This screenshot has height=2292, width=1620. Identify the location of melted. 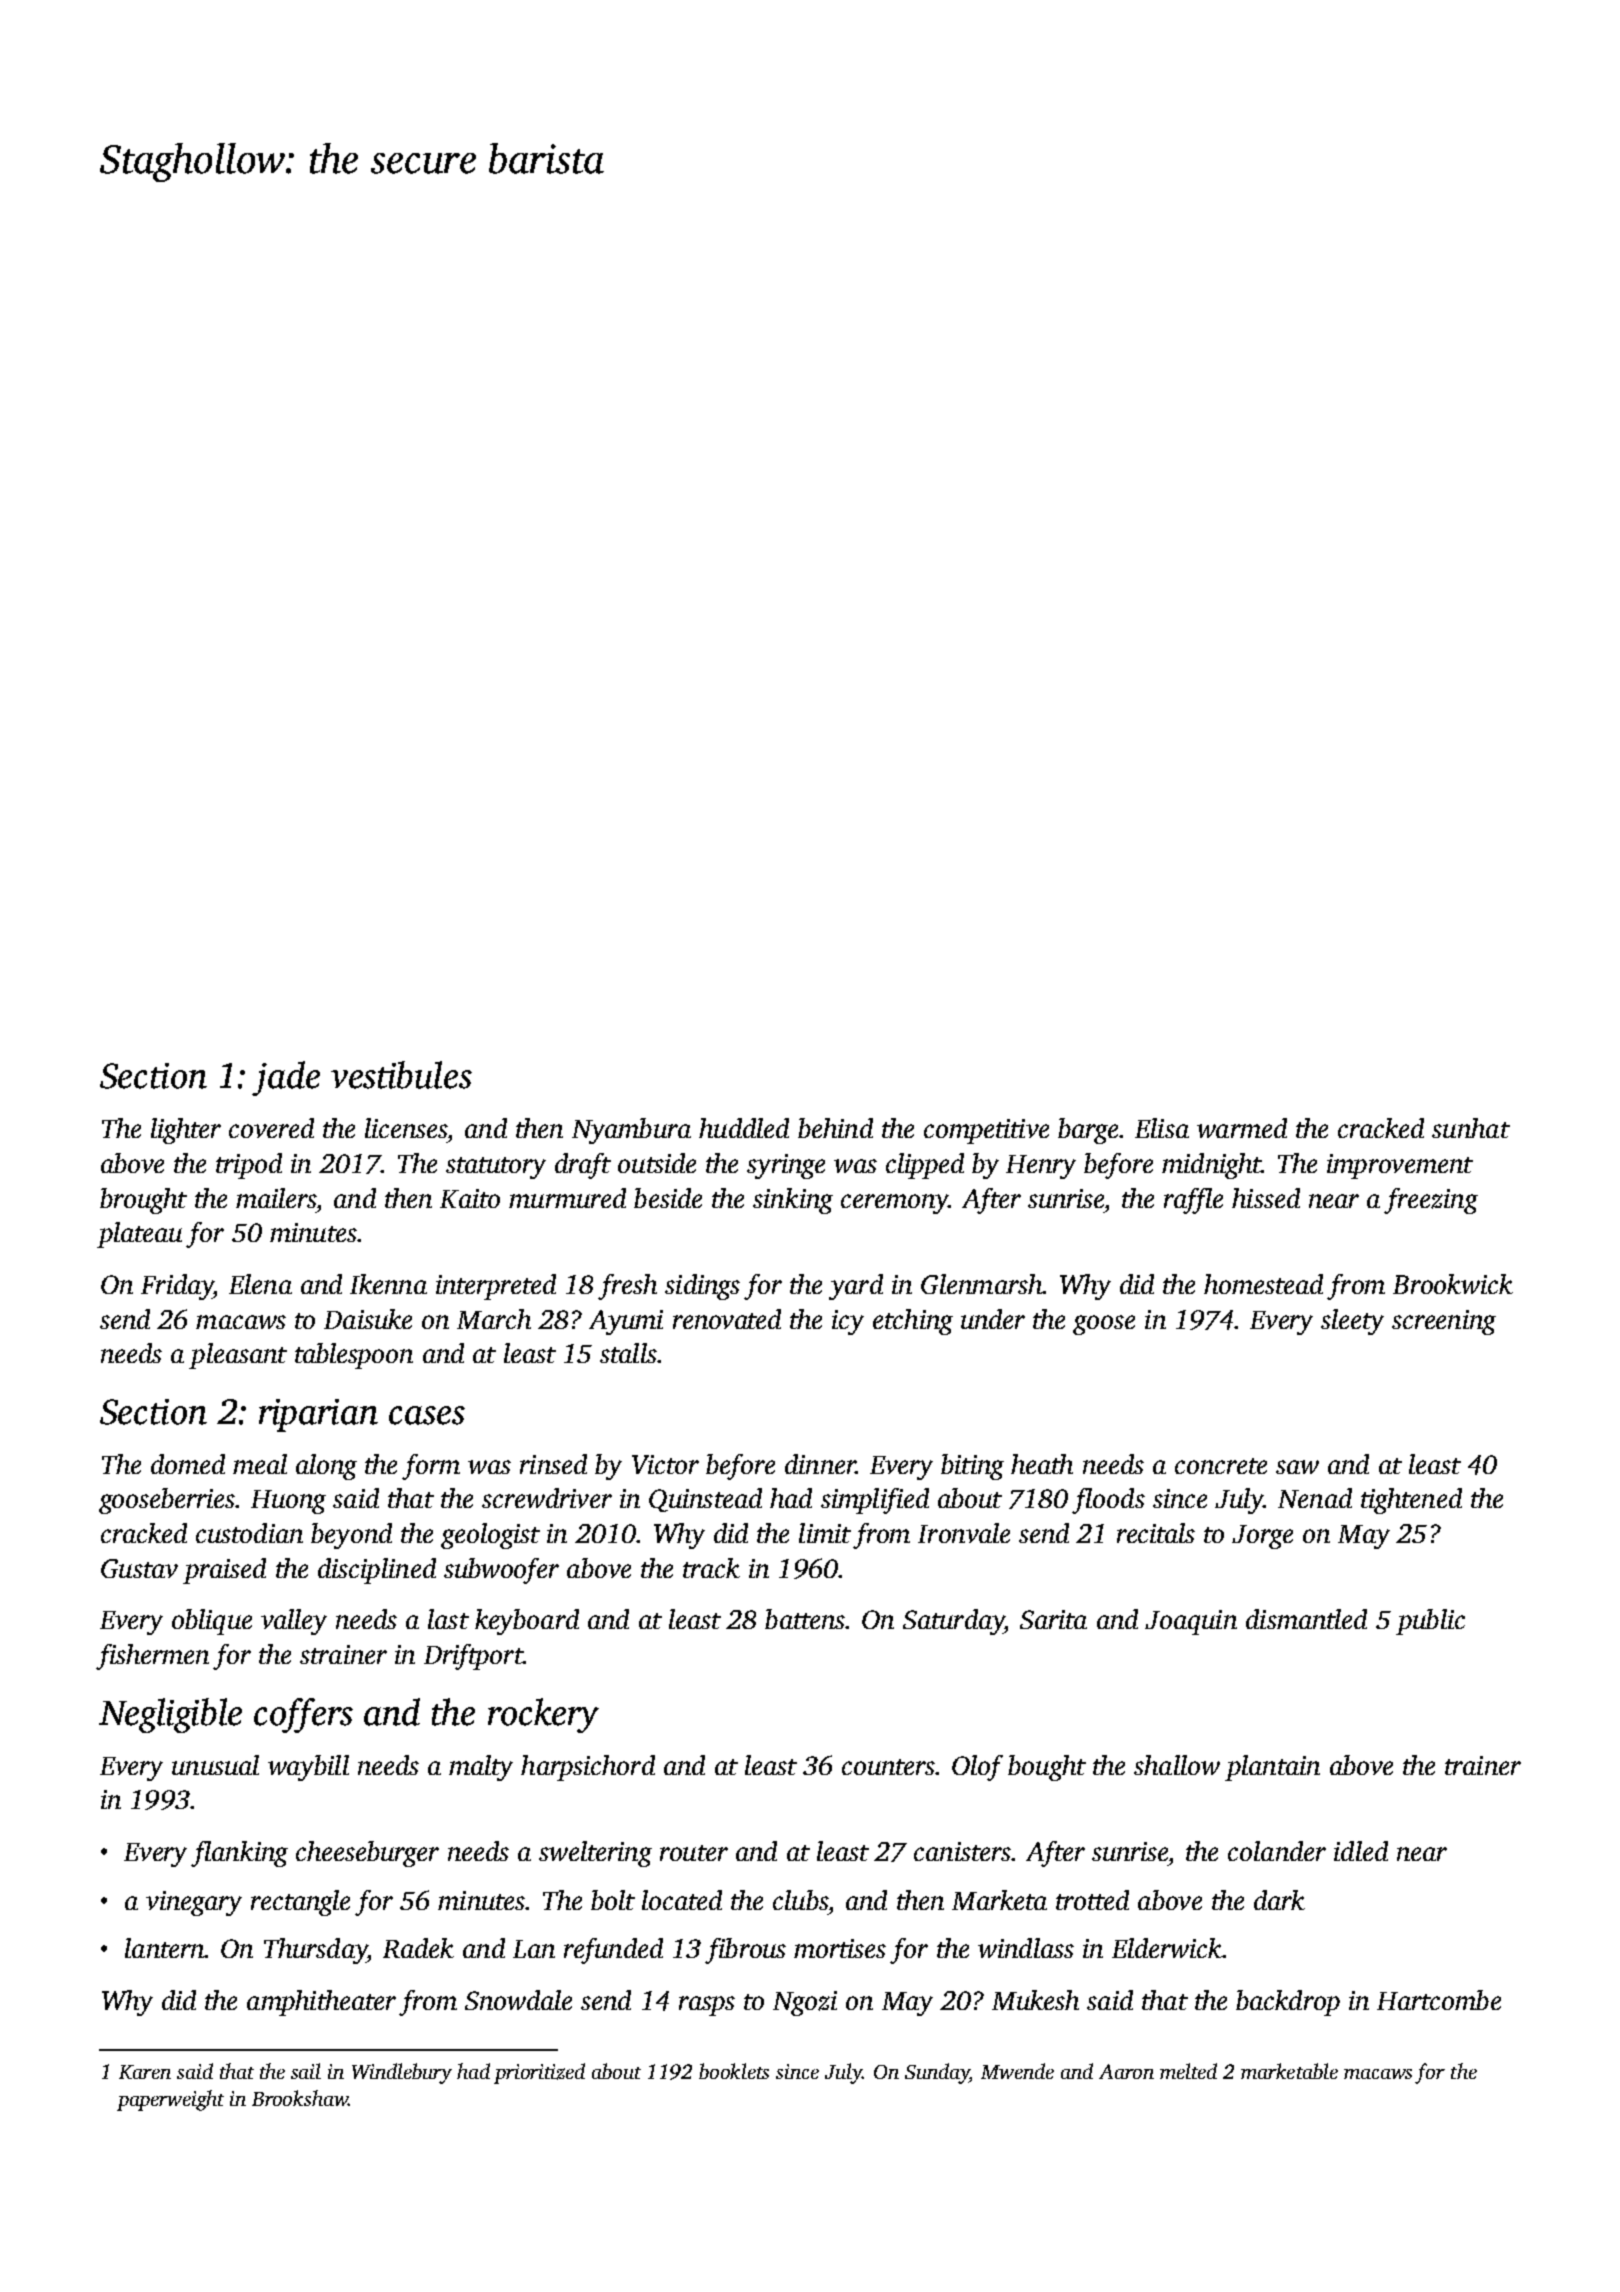
(1188, 2071).
